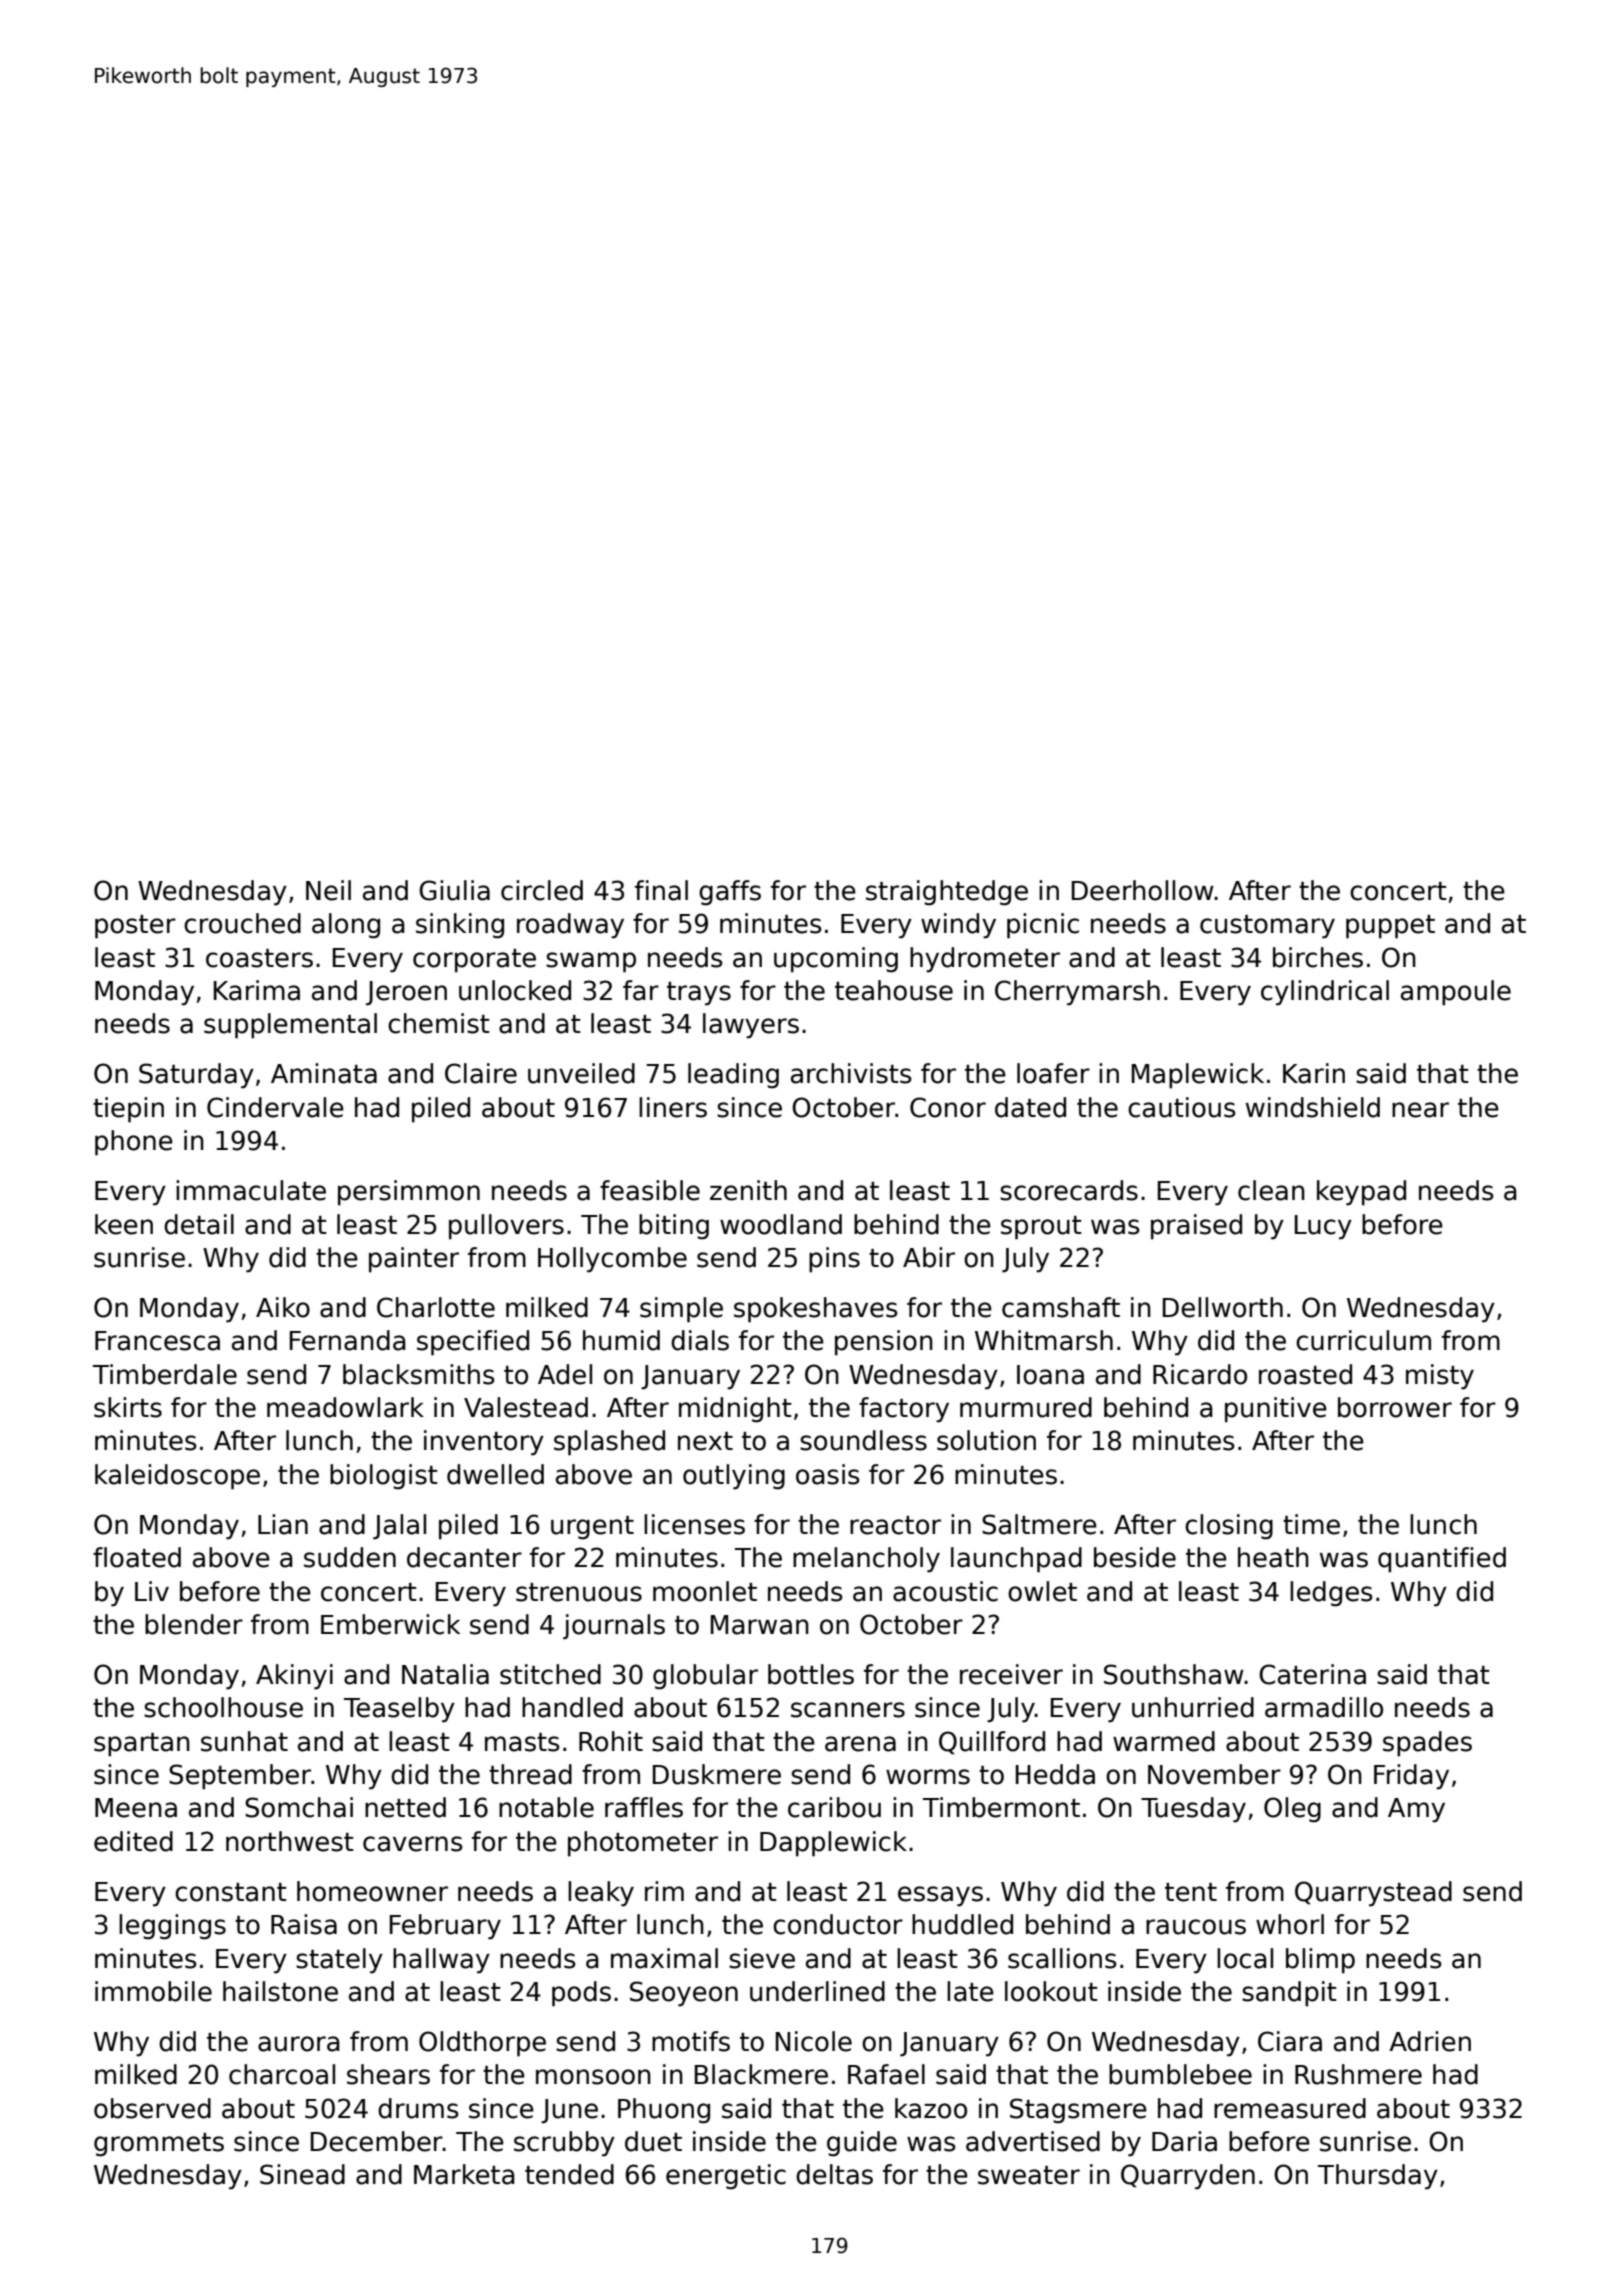 The image size is (1620, 2292). I want to click on clean, so click(1271, 1190).
